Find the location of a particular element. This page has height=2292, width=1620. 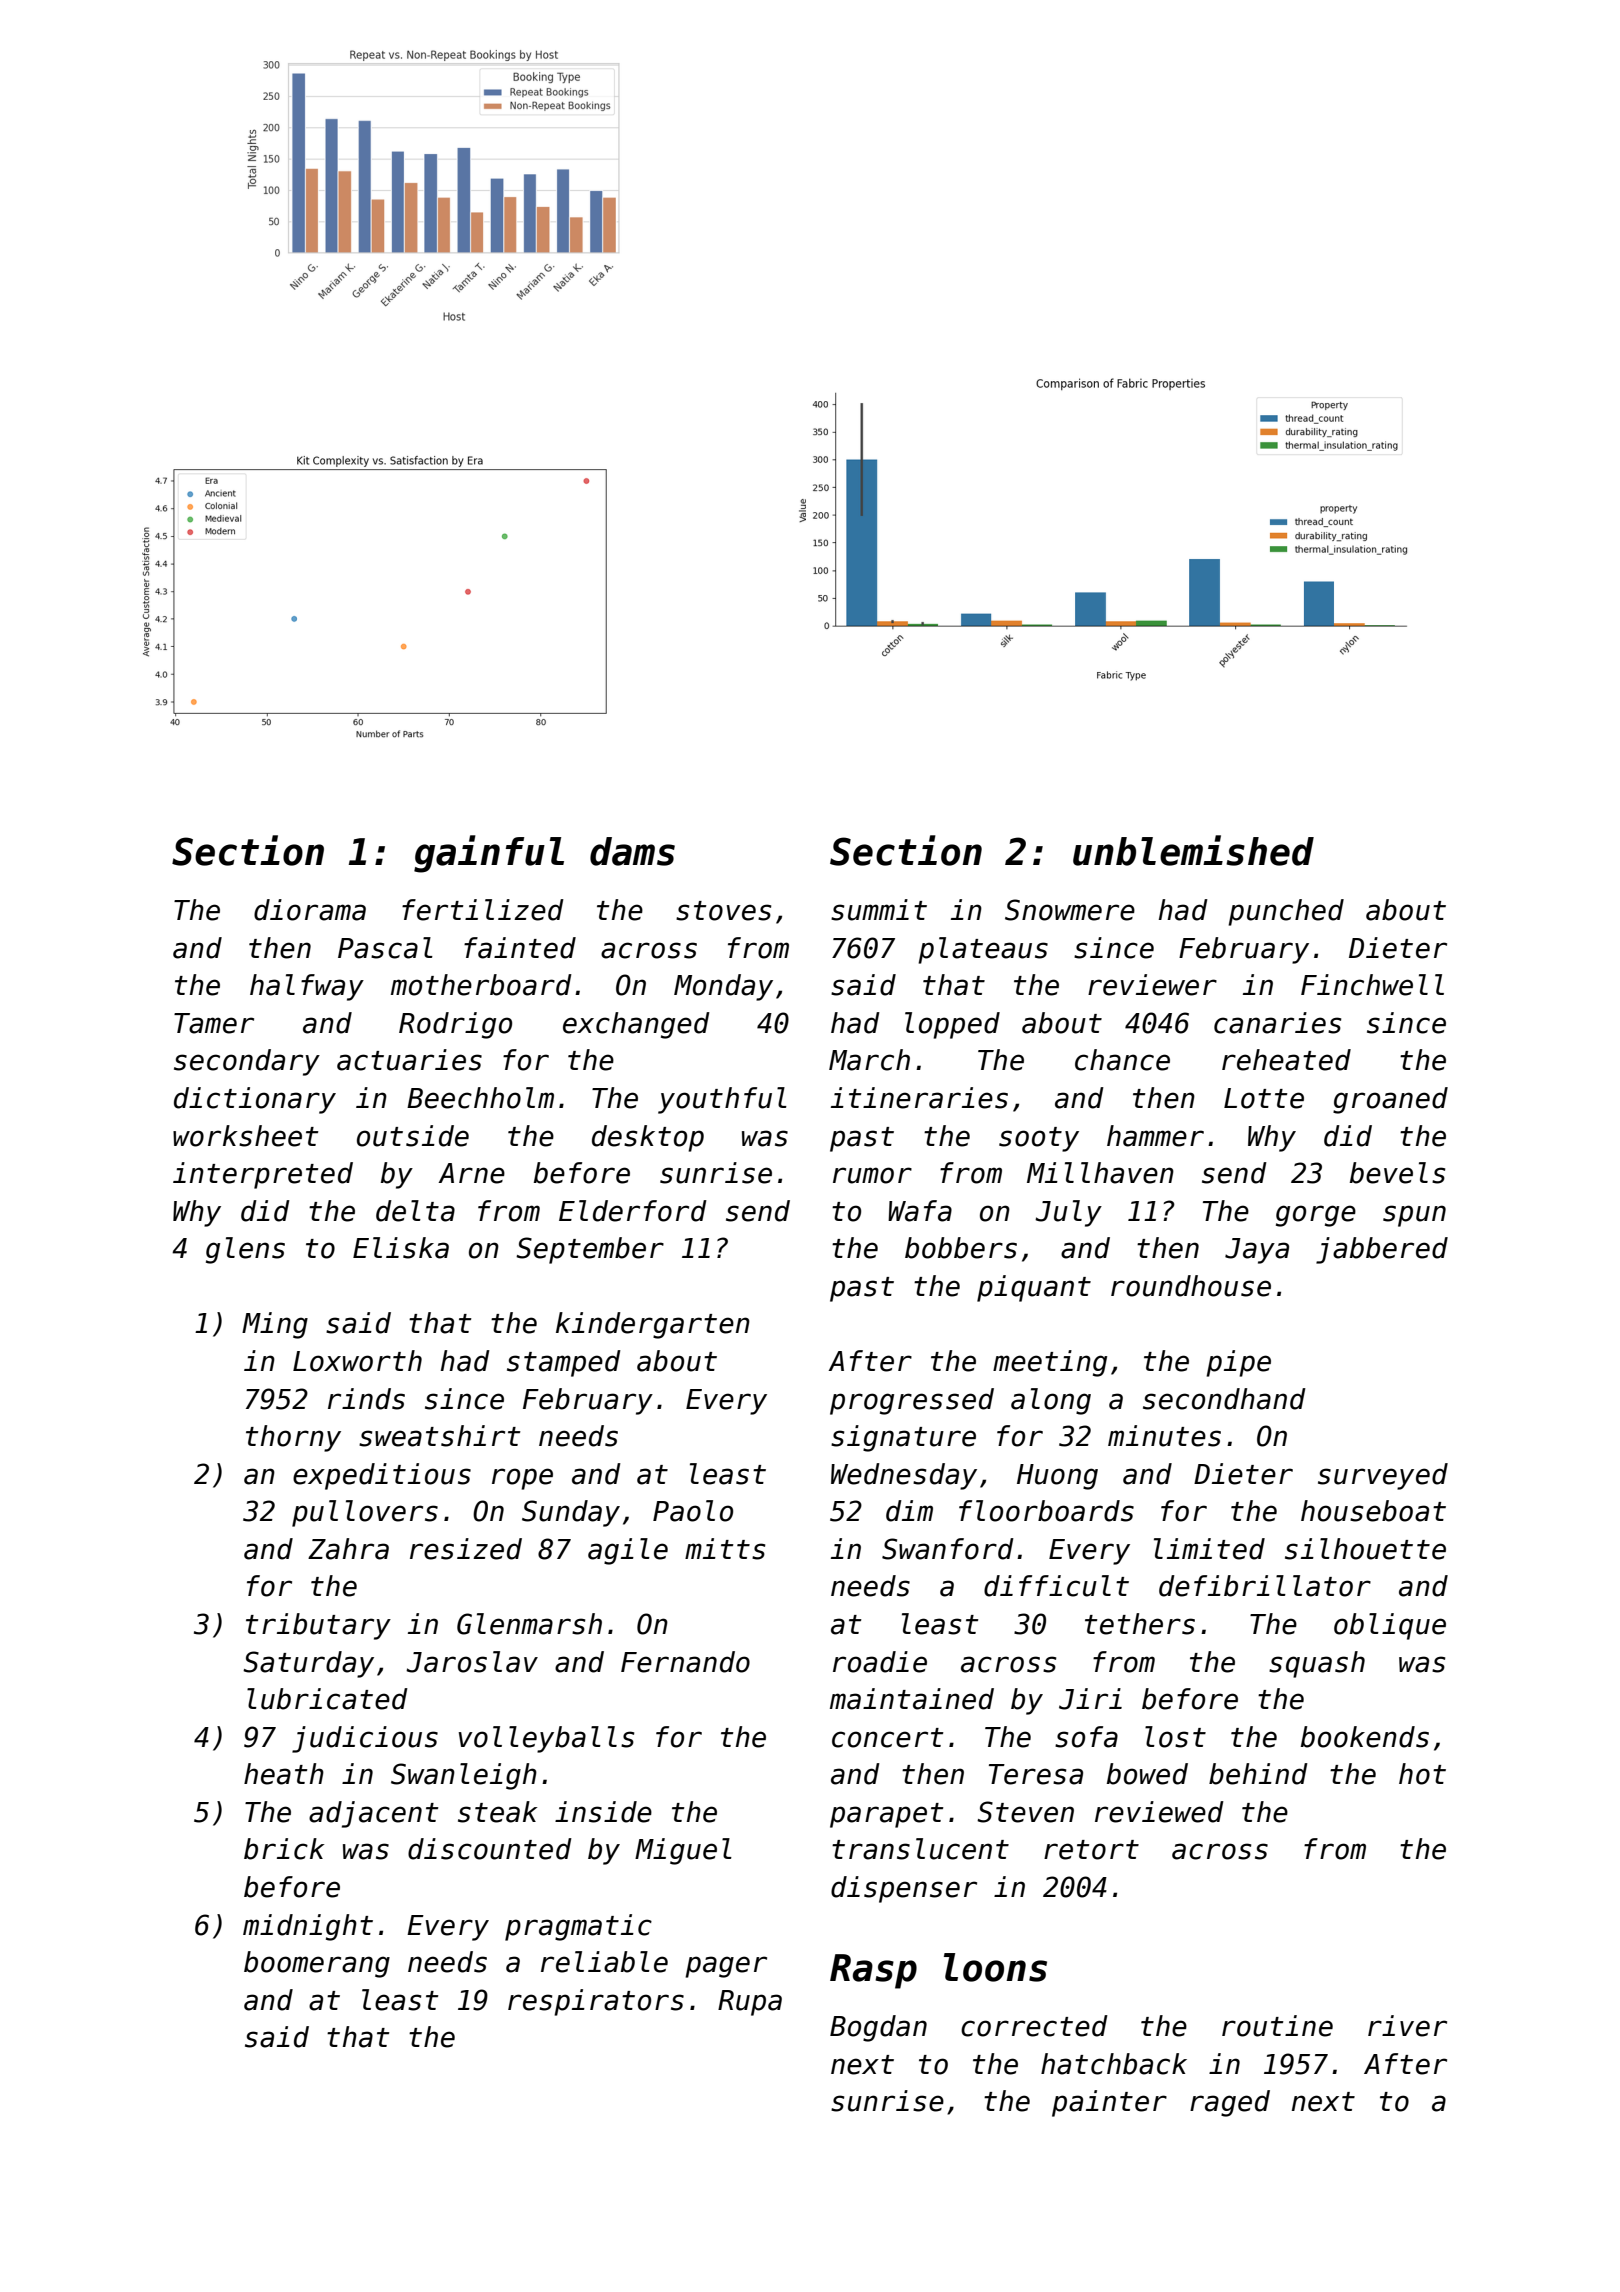

unblemished is located at coordinates (1193, 850).
